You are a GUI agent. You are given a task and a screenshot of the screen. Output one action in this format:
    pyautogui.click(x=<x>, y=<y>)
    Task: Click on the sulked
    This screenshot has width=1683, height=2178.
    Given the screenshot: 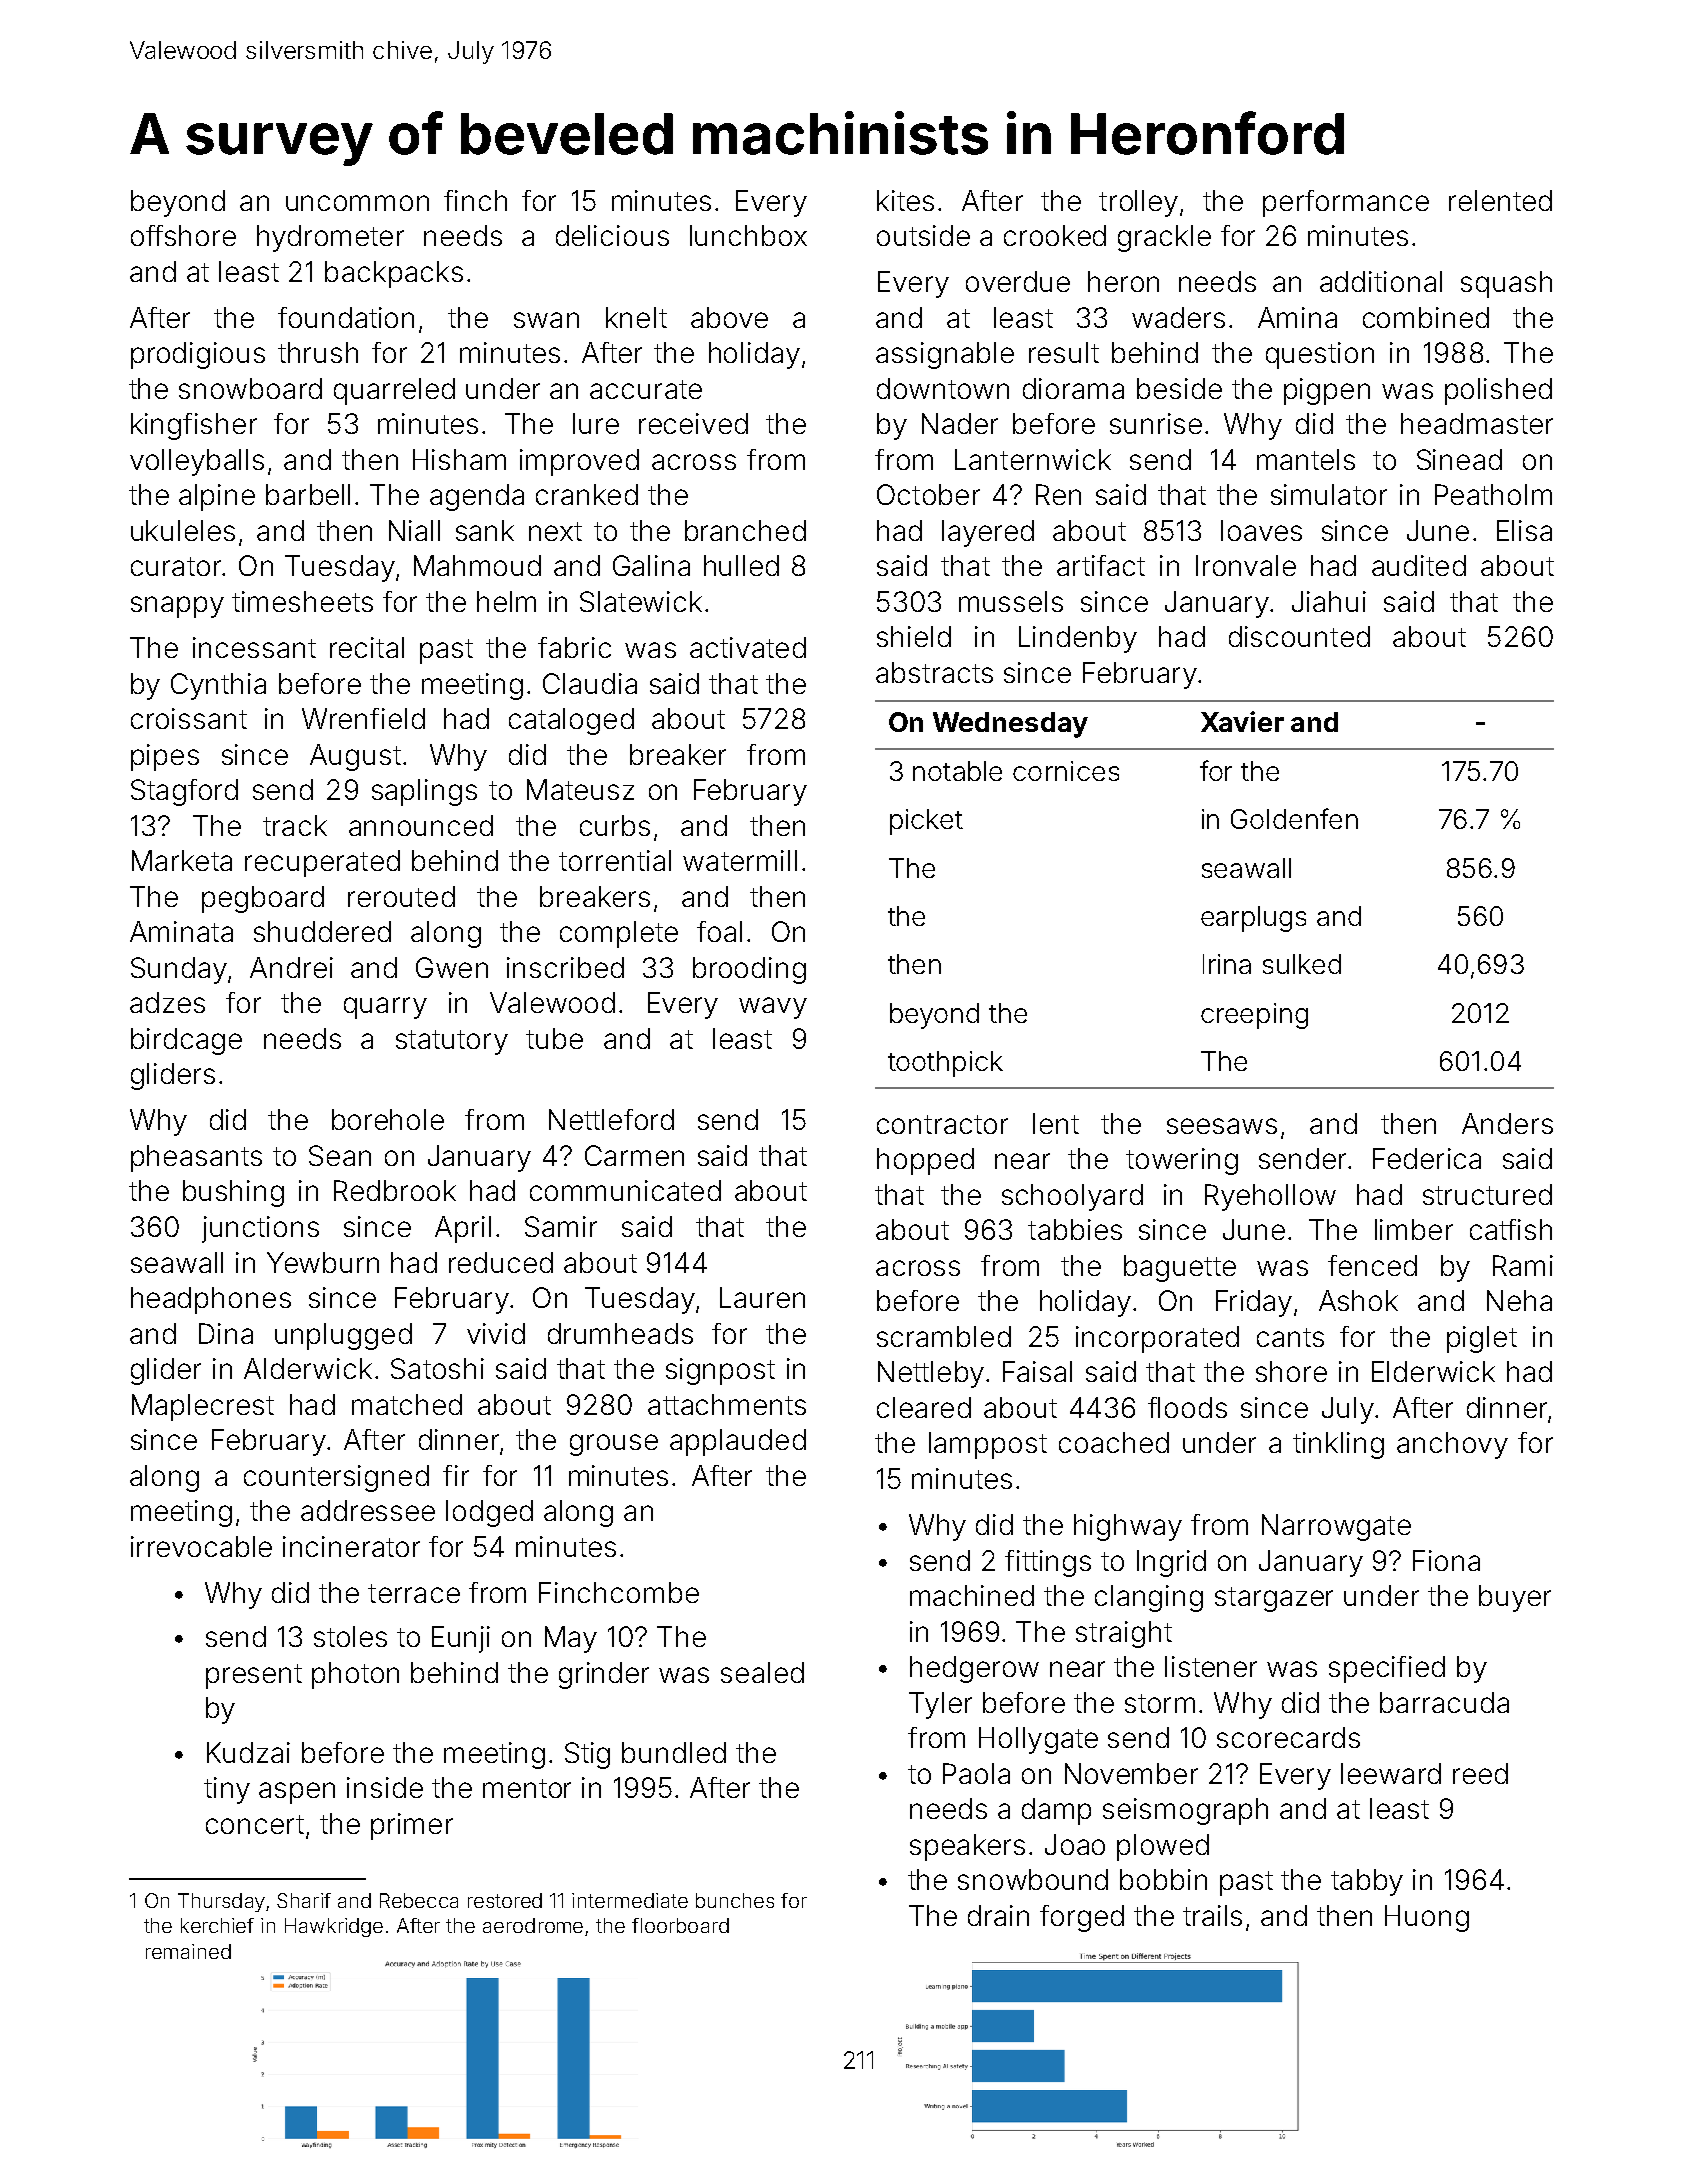 What is the action you would take?
    pyautogui.click(x=1302, y=964)
